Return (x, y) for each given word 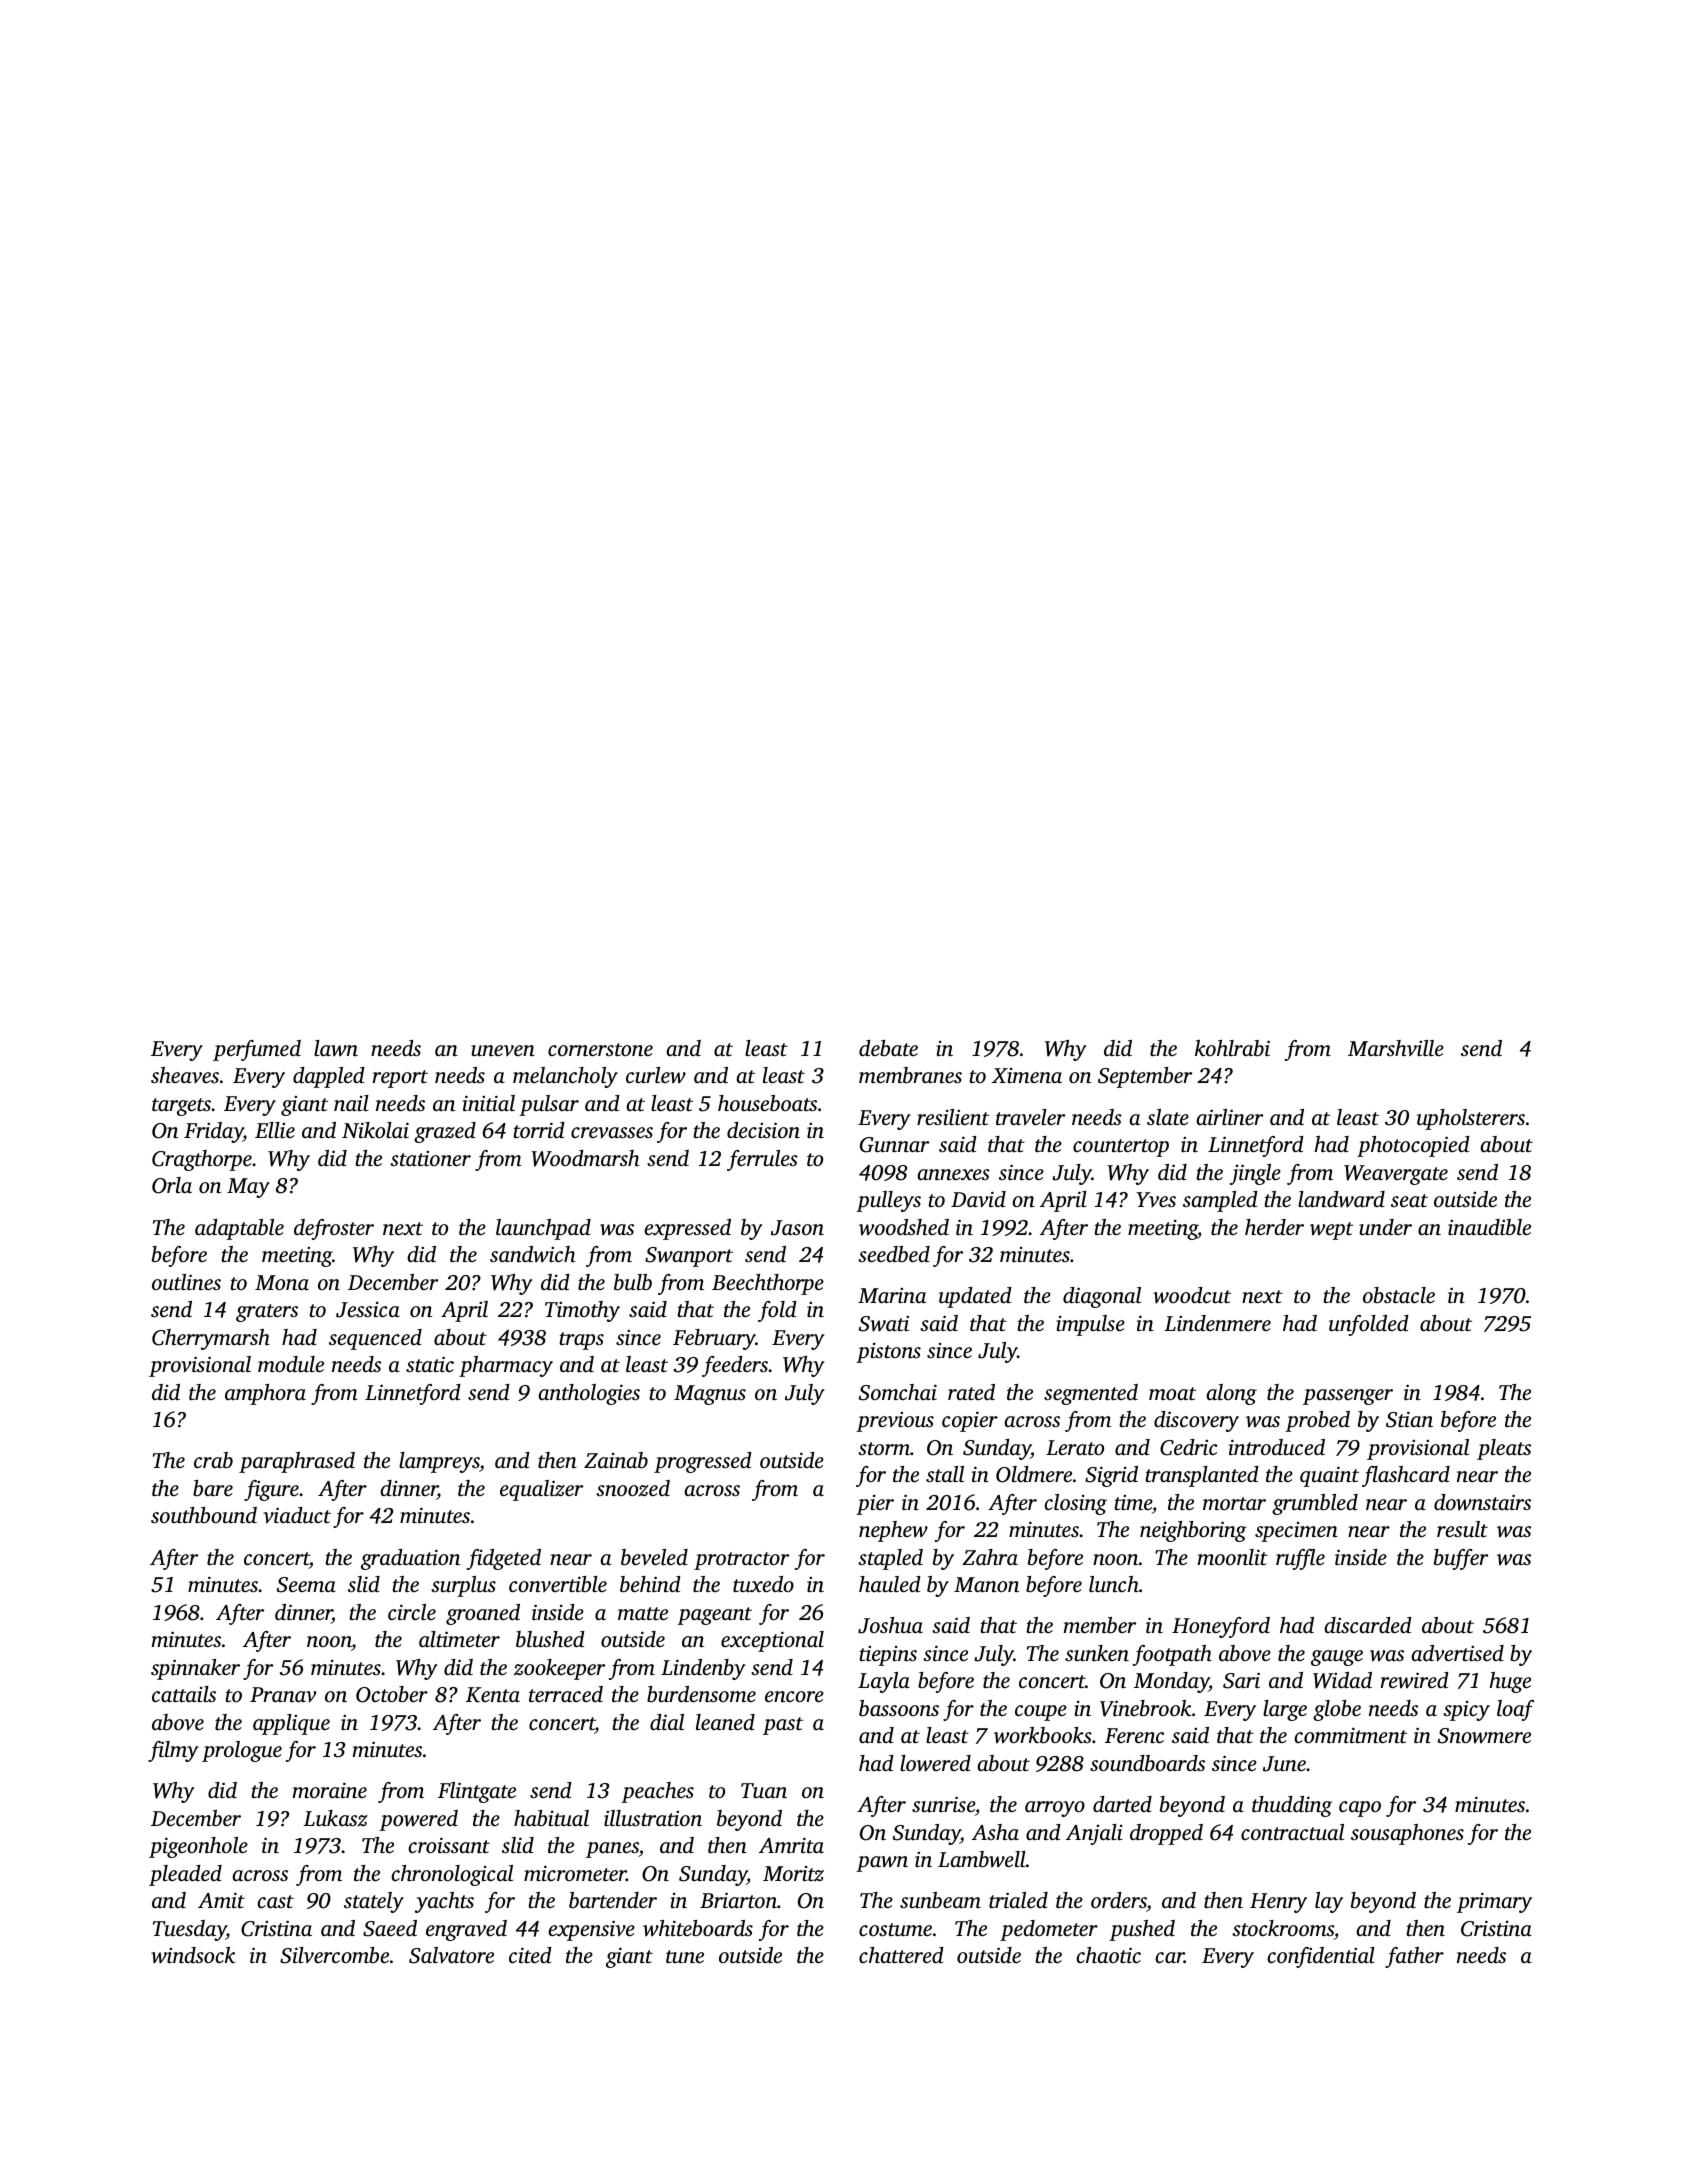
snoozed (633, 1488)
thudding (1292, 1806)
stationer (430, 1158)
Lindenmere (1217, 1323)
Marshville (1396, 1048)
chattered (901, 1955)
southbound (204, 1515)
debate (888, 1048)
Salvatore (451, 1955)
